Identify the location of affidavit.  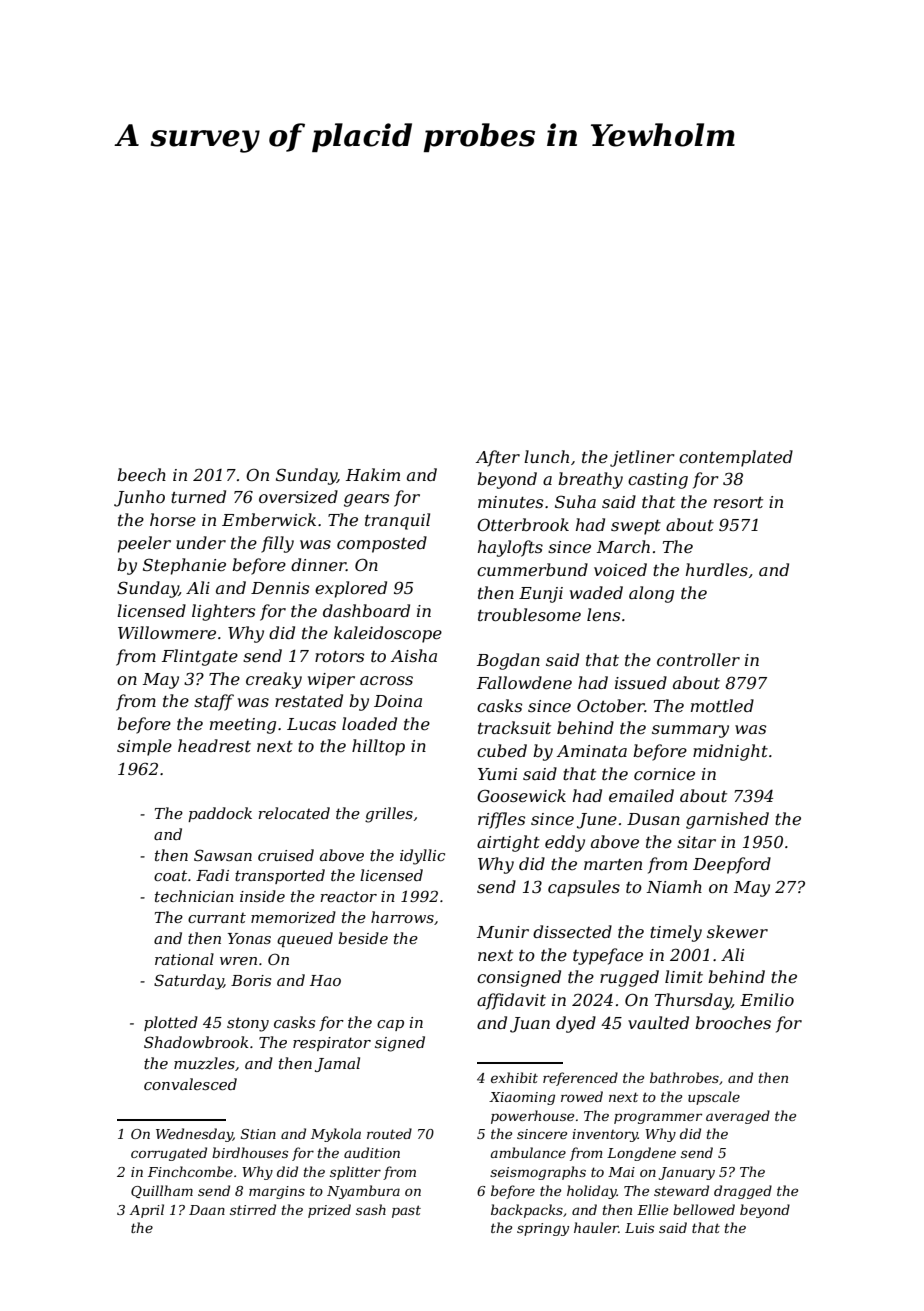
(511, 1001).
